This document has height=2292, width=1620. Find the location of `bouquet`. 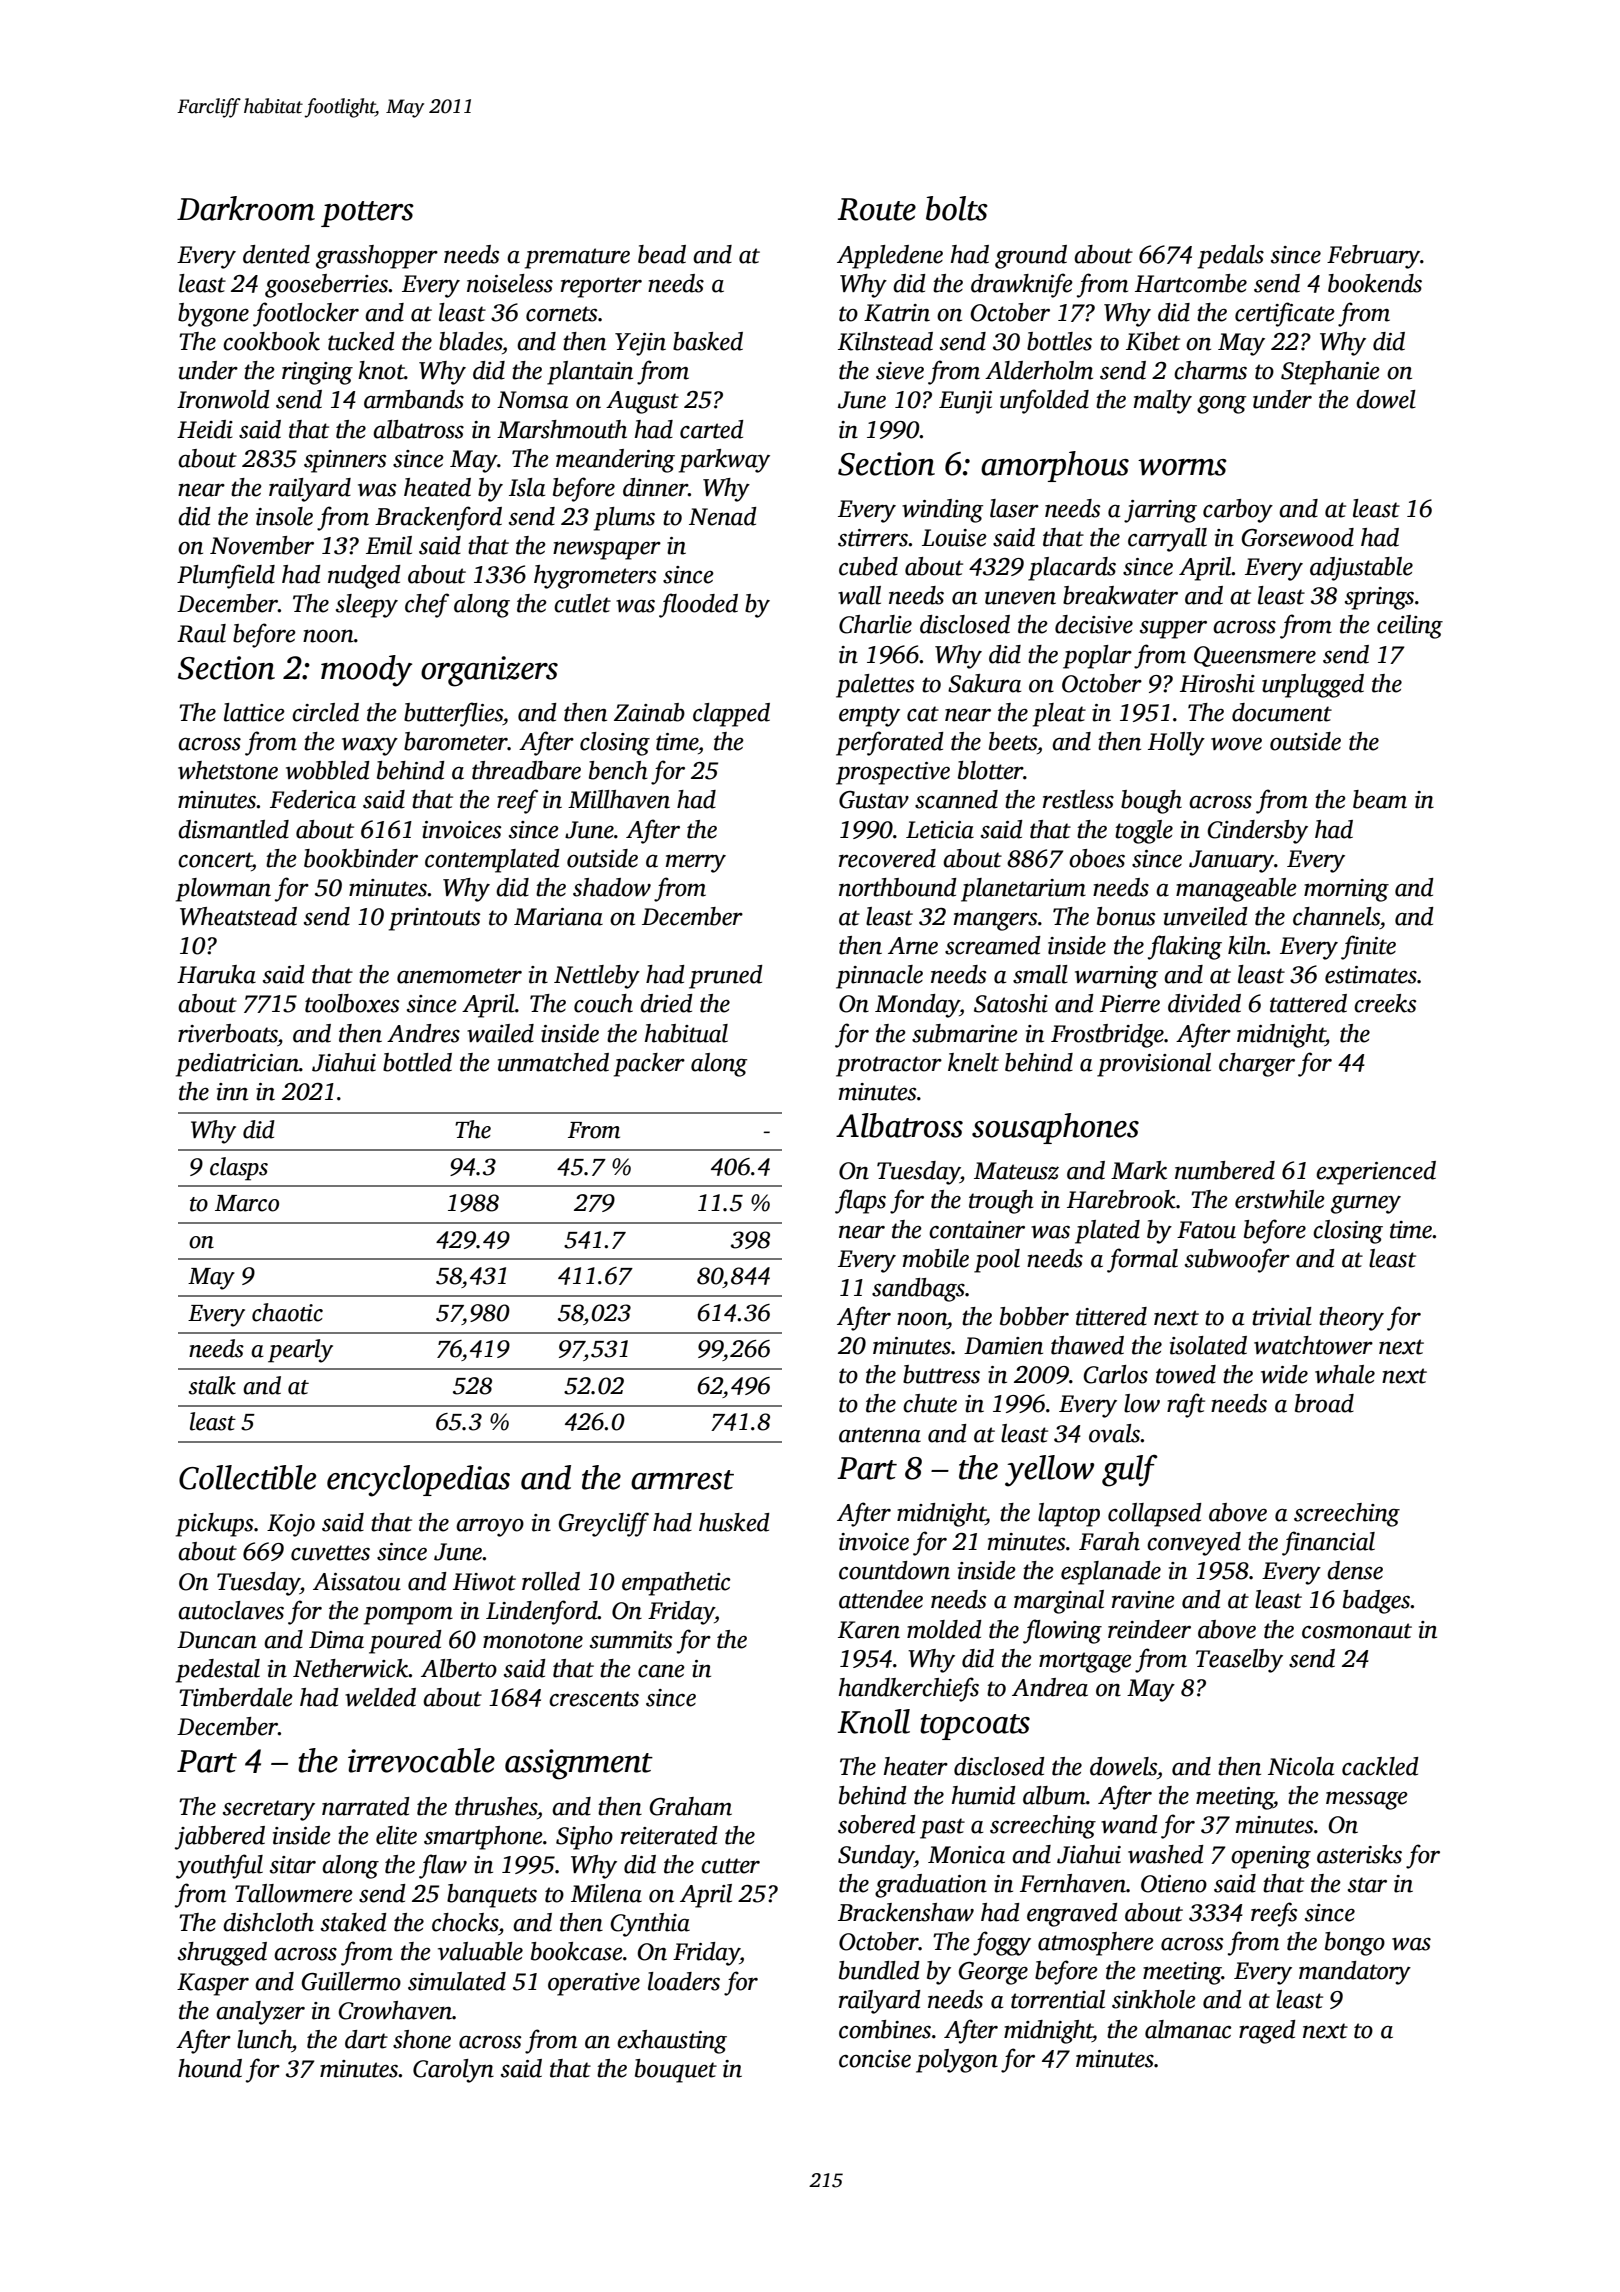

bouquet is located at coordinates (676, 2071).
